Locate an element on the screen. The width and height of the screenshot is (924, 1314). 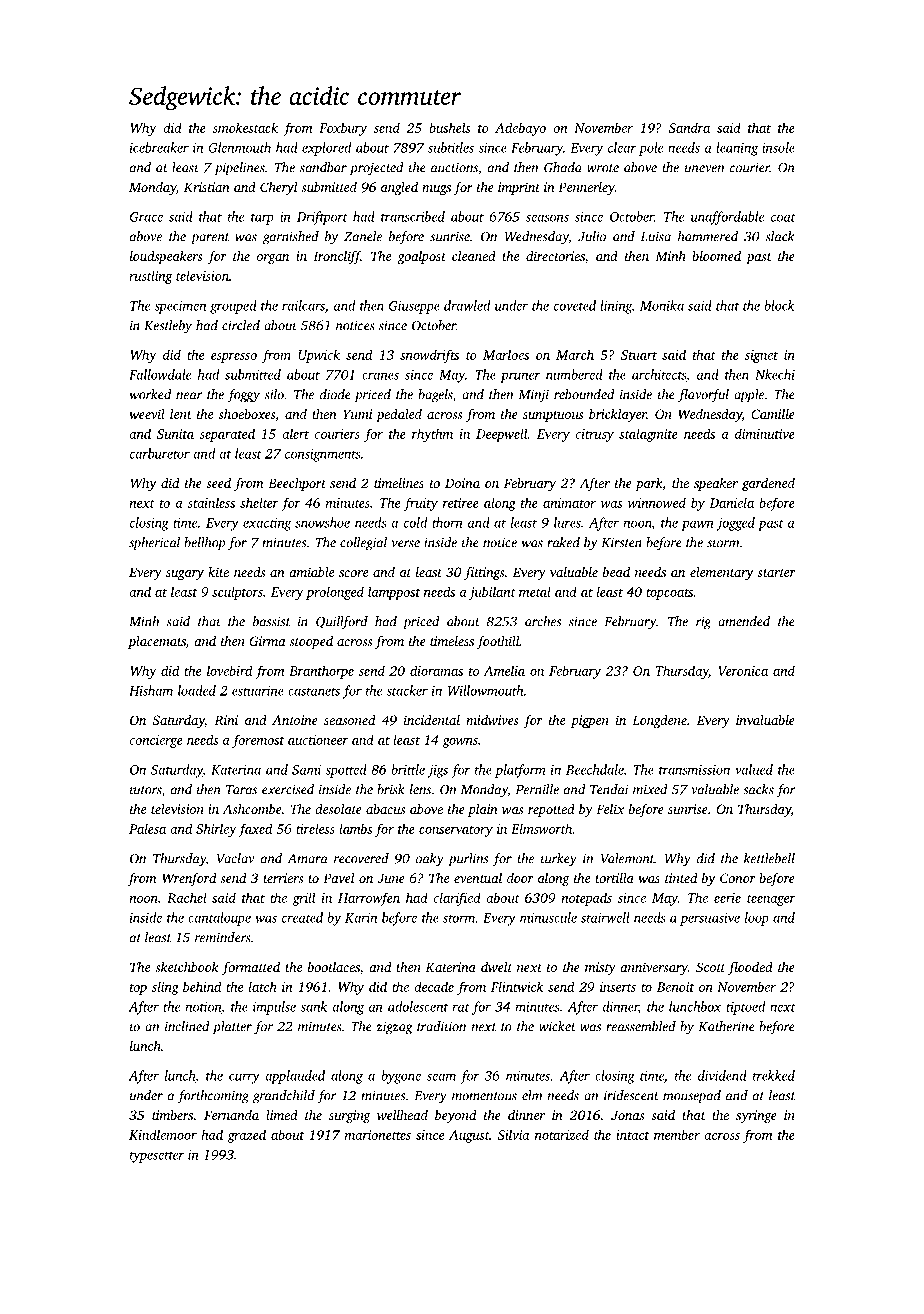
retiree is located at coordinates (461, 503).
